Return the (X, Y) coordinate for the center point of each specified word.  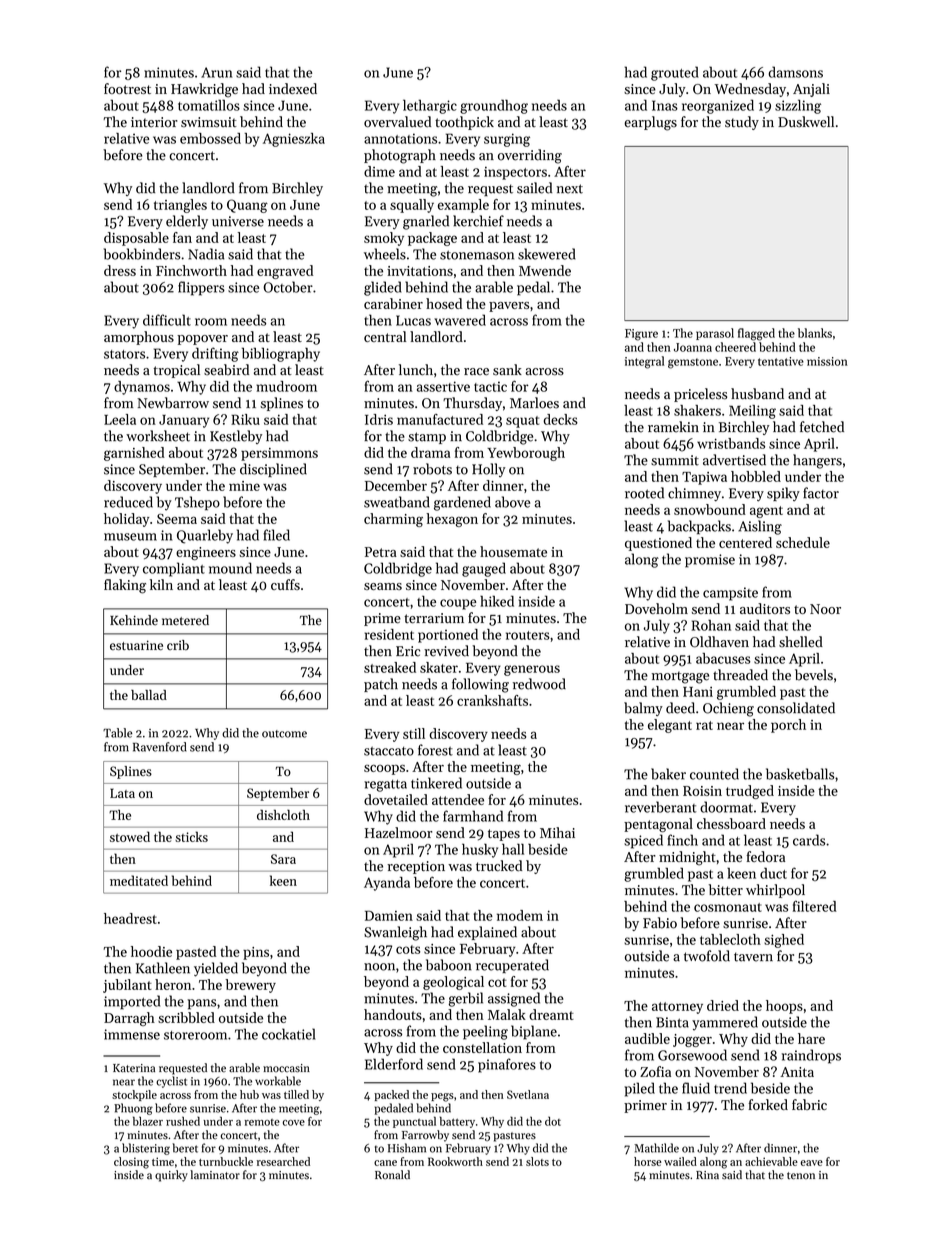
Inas (665, 105)
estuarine (136, 645)
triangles (180, 206)
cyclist (171, 1082)
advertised (734, 460)
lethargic (430, 106)
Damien (389, 916)
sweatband (397, 502)
